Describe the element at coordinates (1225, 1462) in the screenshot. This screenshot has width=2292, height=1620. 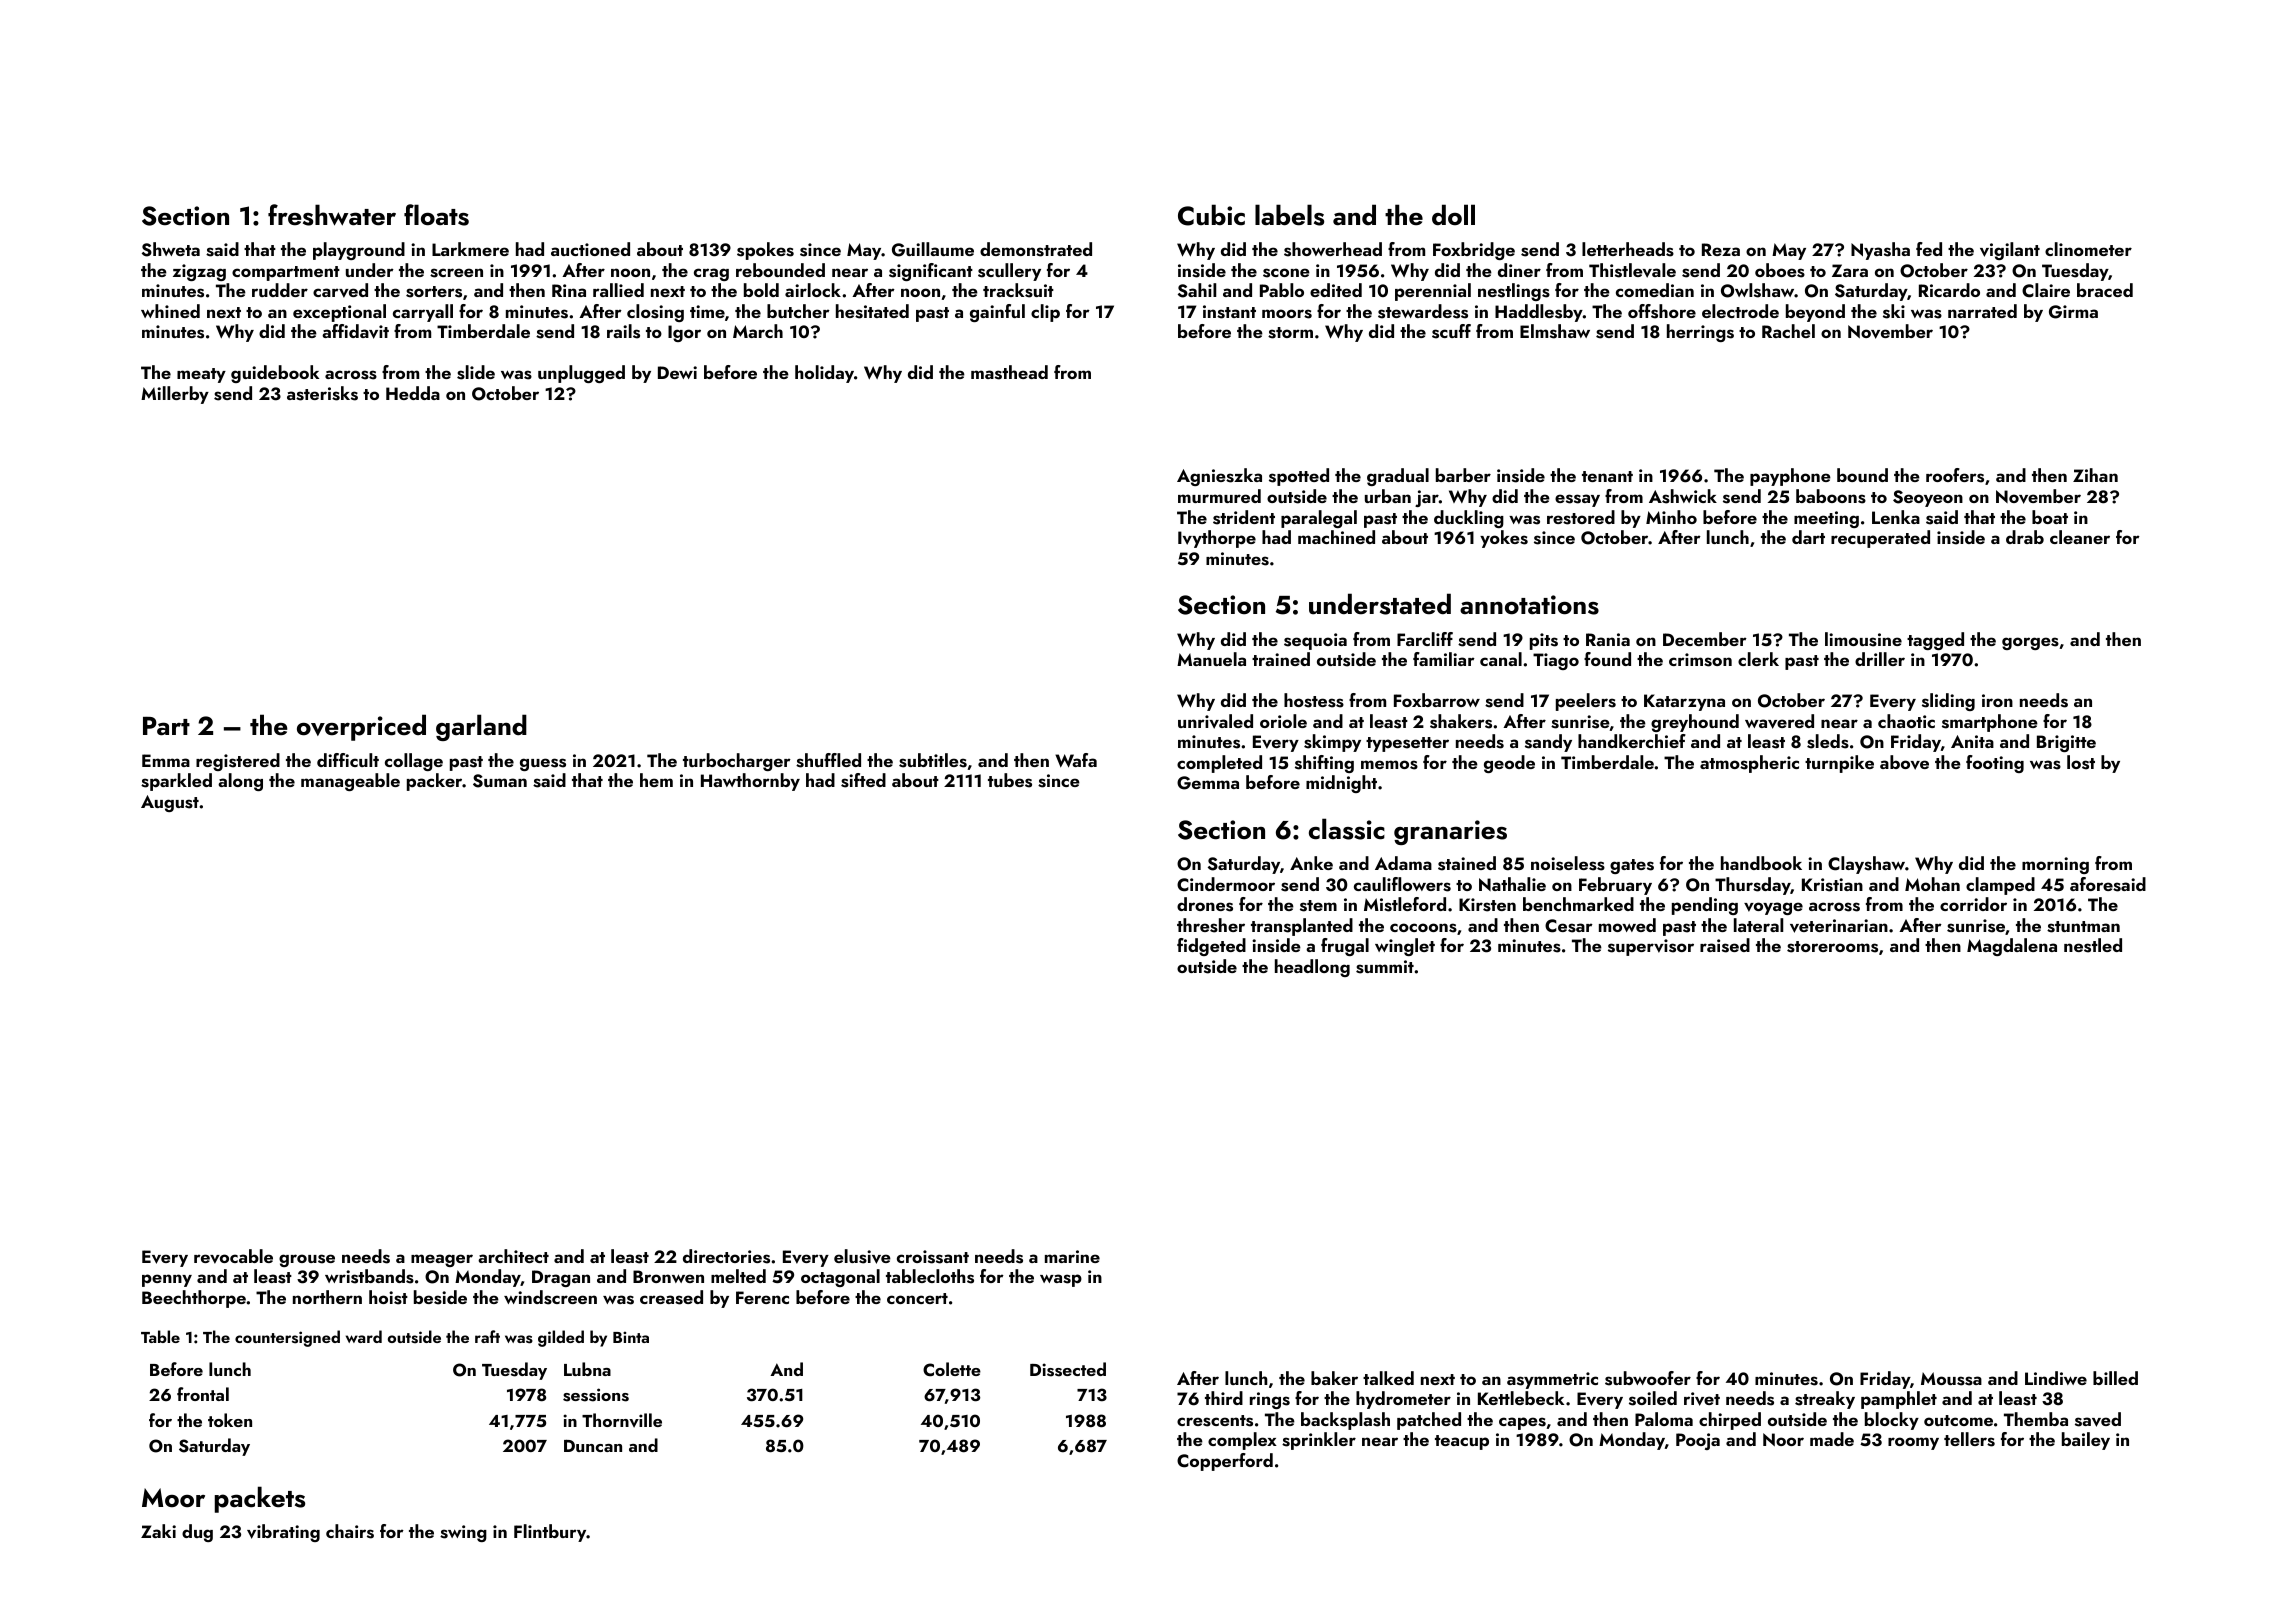
I see `Copperford` at that location.
